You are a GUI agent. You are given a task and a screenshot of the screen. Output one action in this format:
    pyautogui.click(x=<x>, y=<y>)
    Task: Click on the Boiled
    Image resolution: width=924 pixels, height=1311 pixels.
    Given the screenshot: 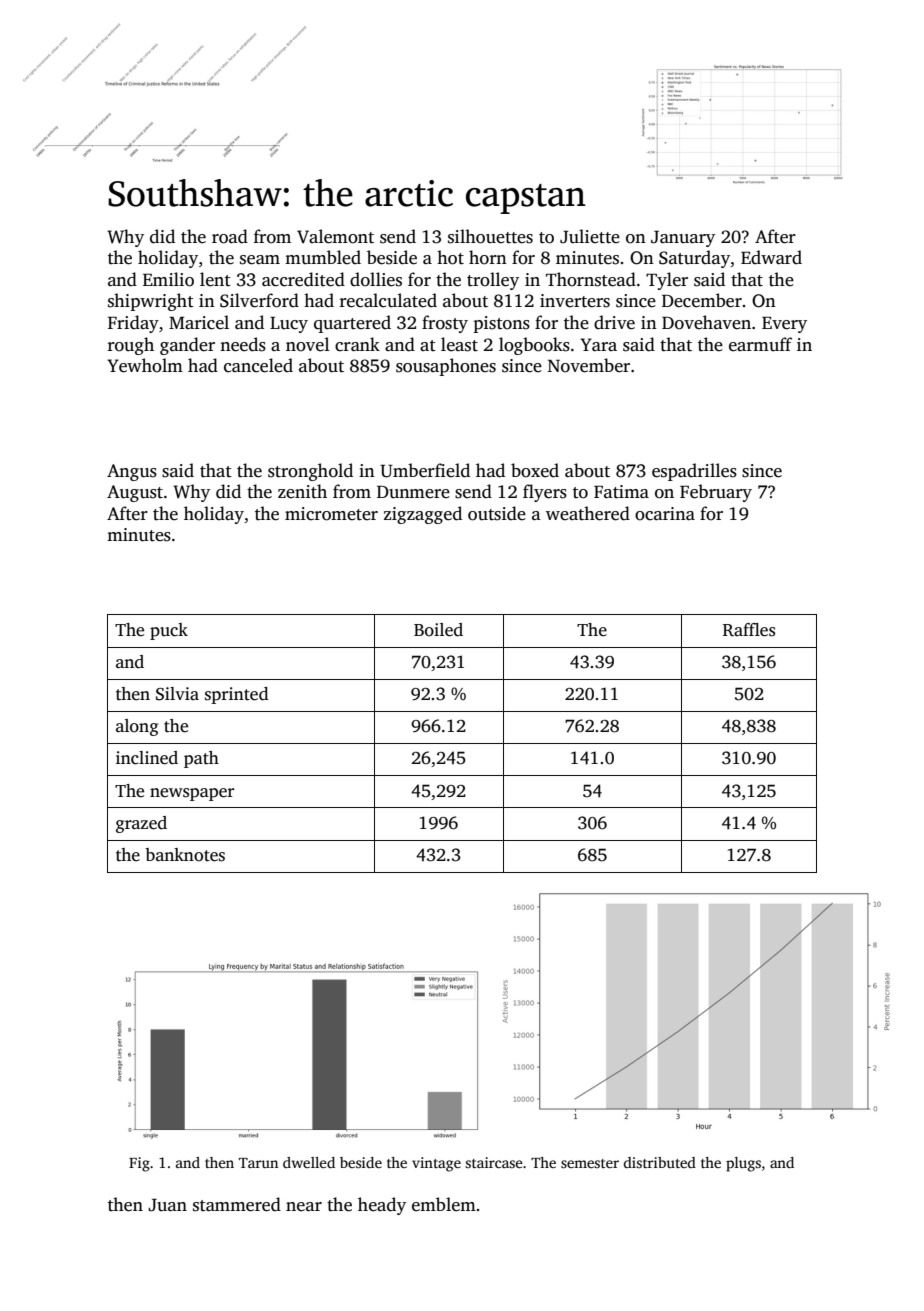 What is the action you would take?
    pyautogui.click(x=438, y=630)
